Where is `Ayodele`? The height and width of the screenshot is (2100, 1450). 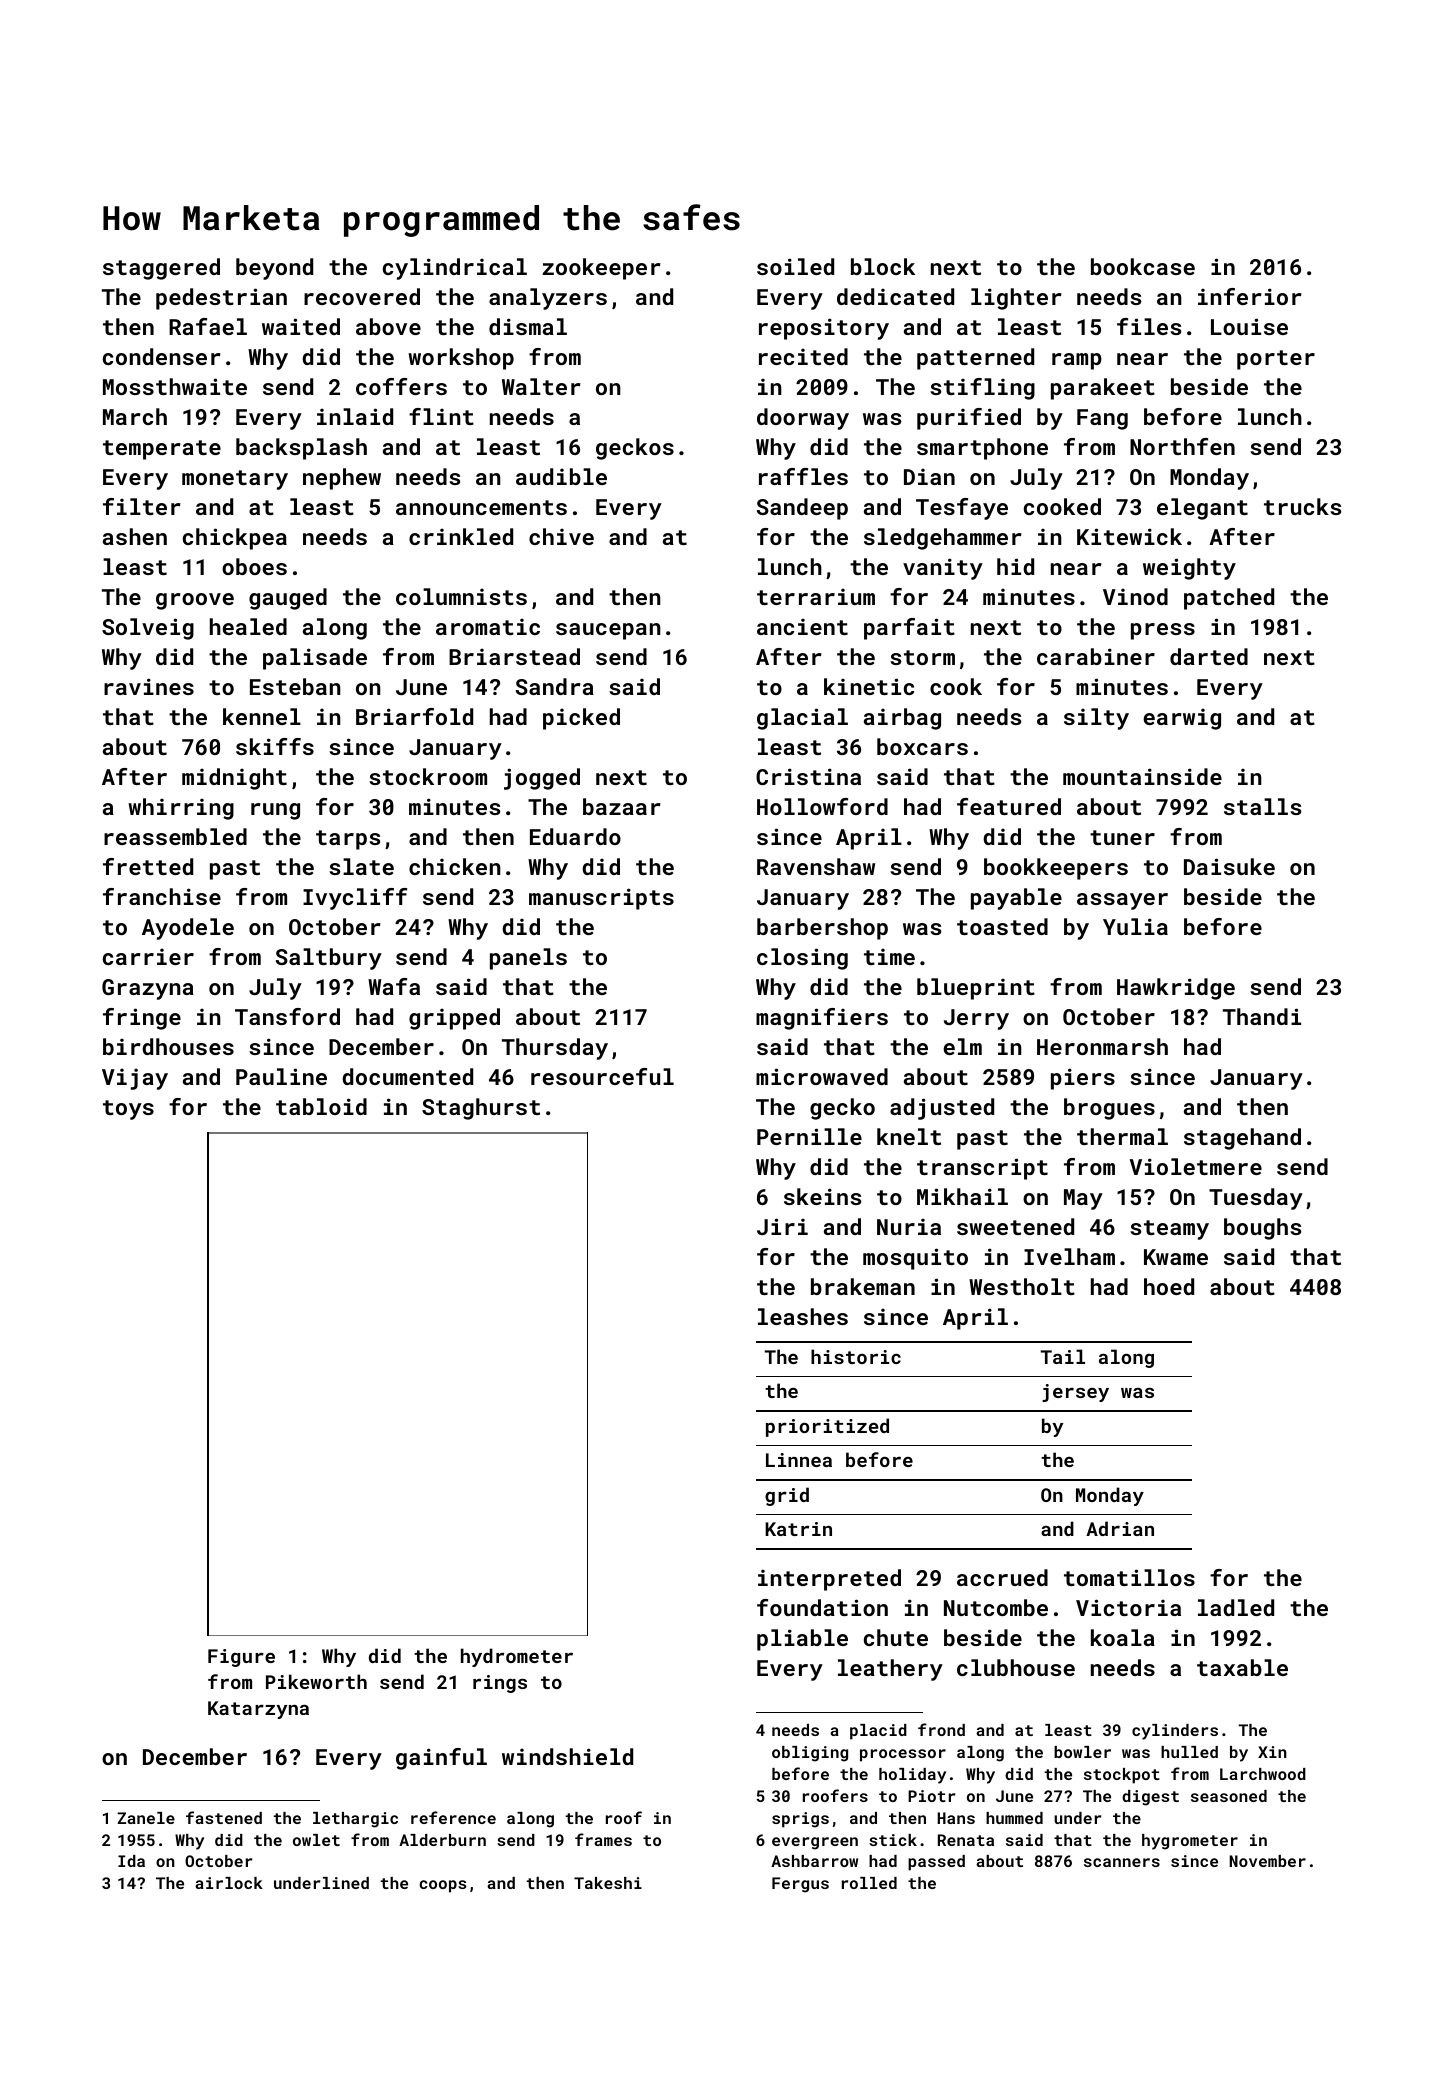 Ayodele is located at coordinates (188, 929).
